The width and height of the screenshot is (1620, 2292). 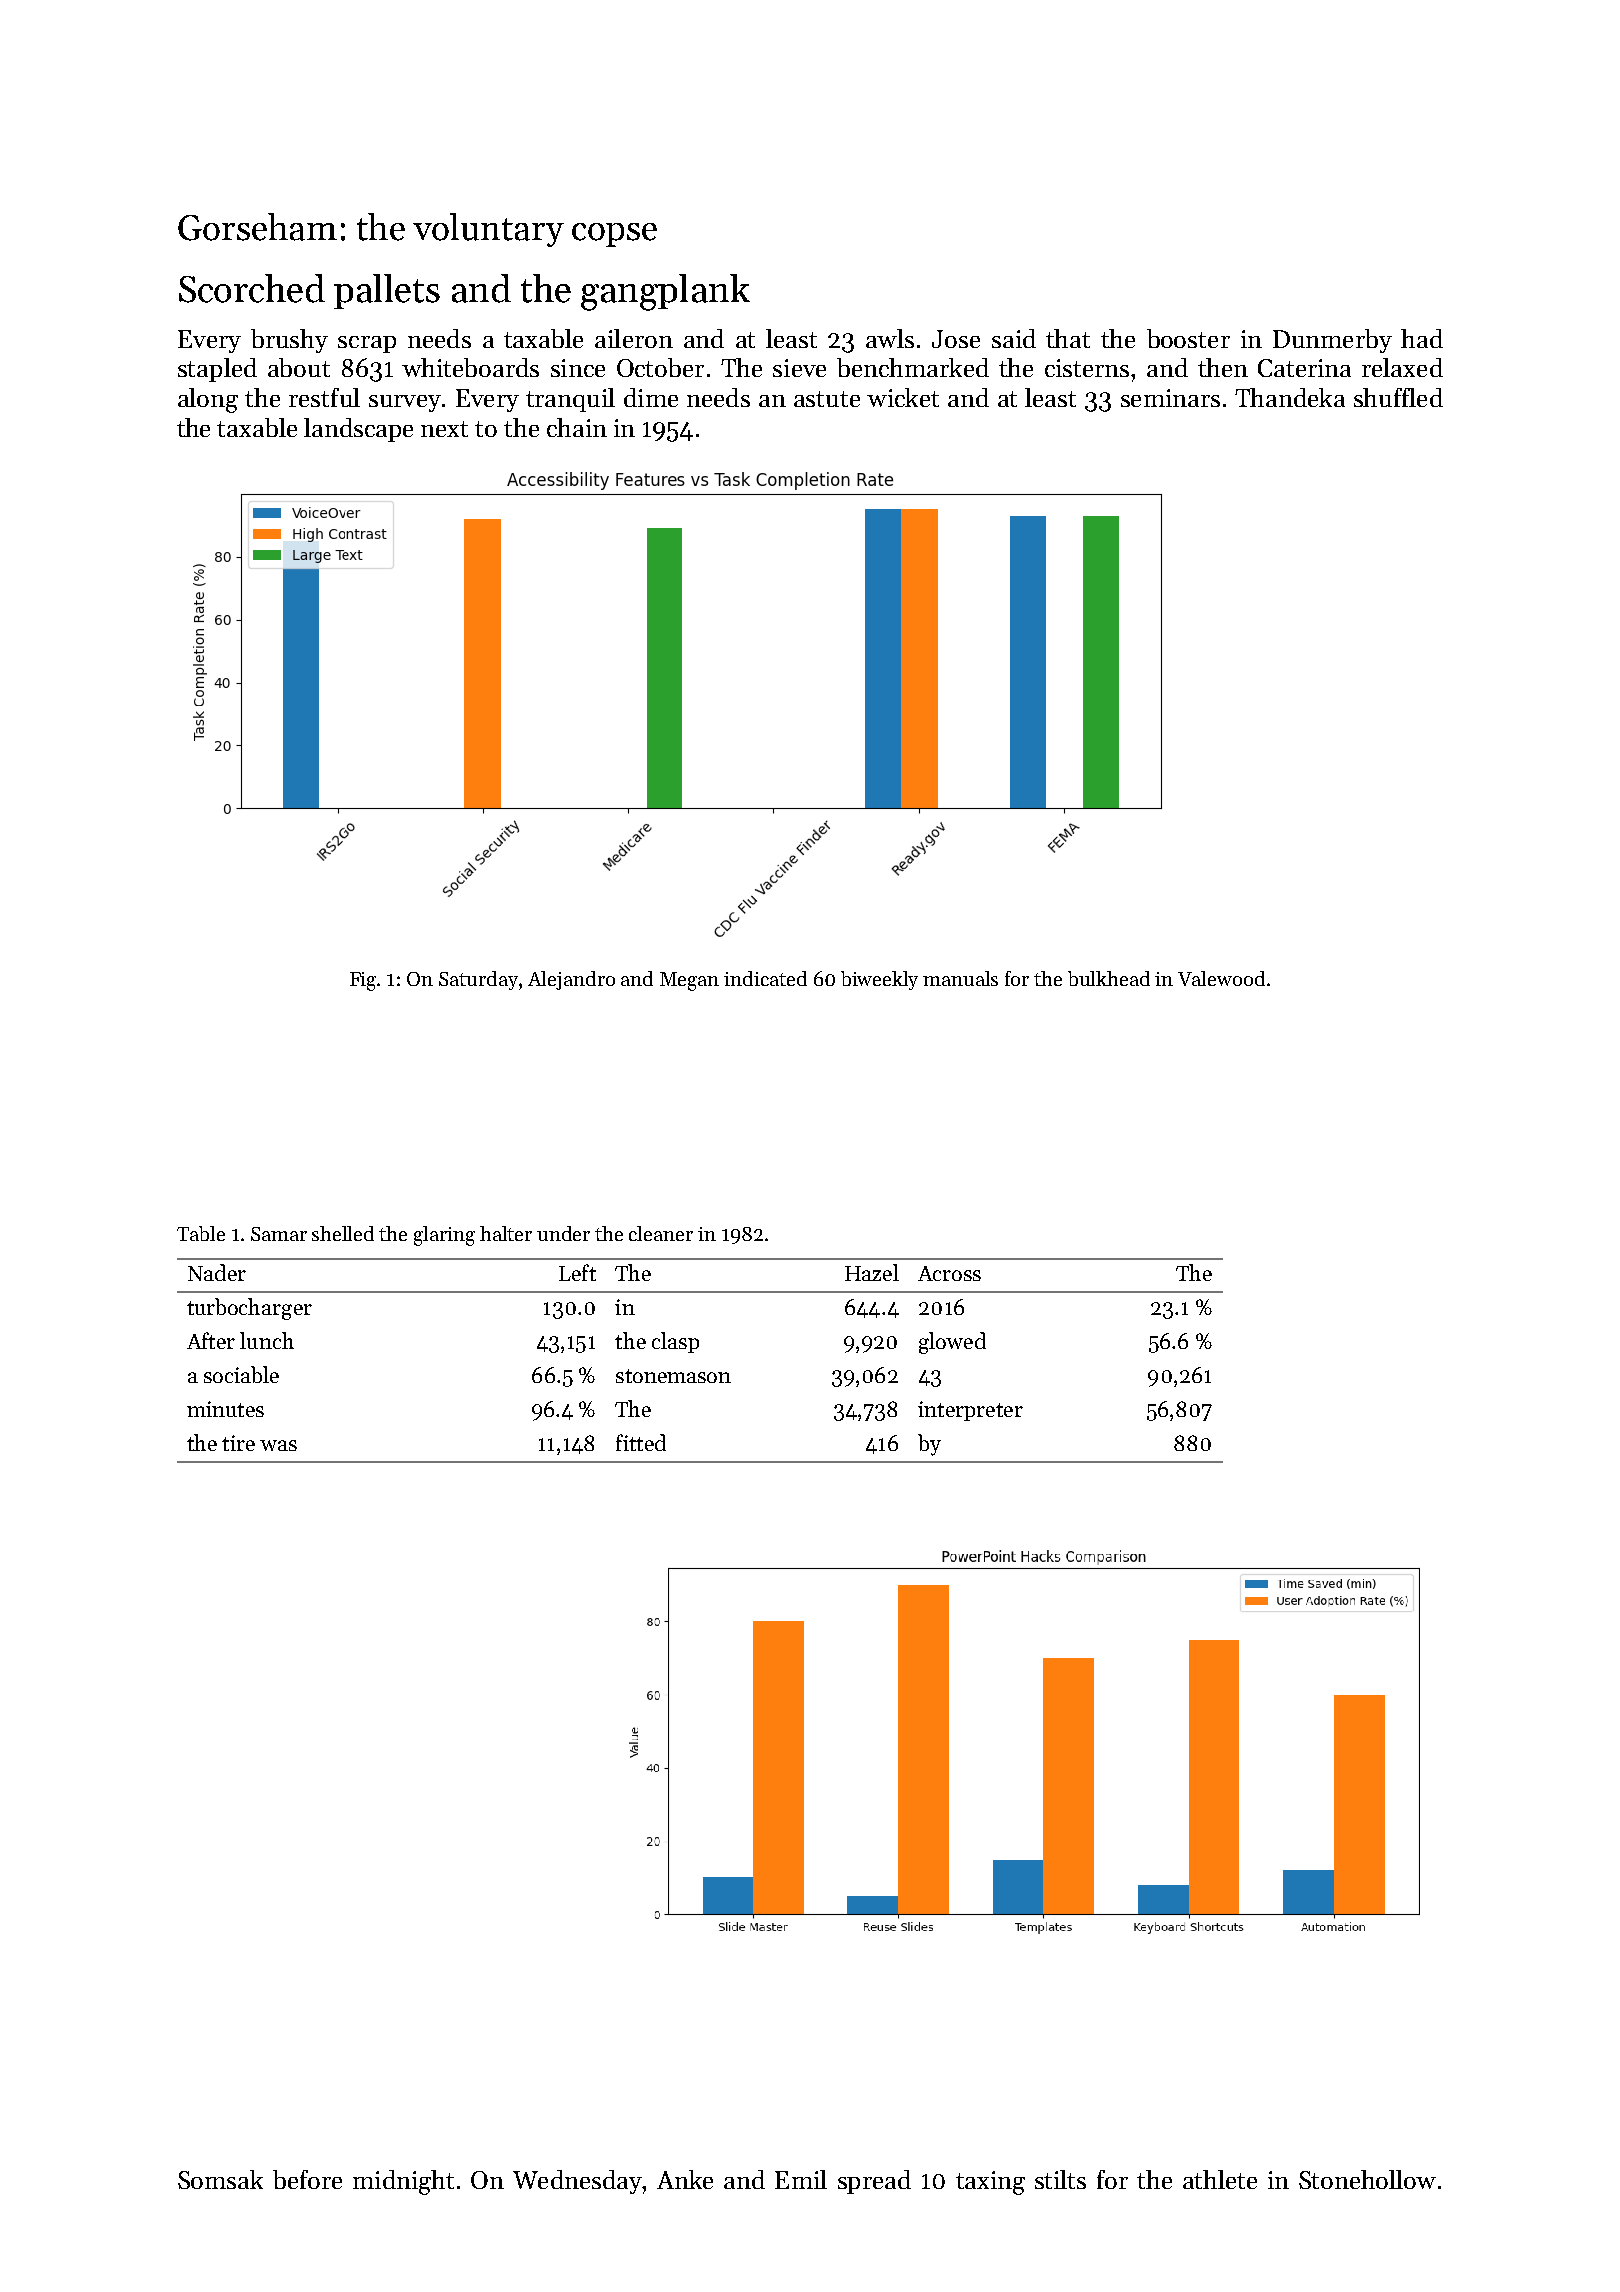 I want to click on midnight, so click(x=403, y=2182).
